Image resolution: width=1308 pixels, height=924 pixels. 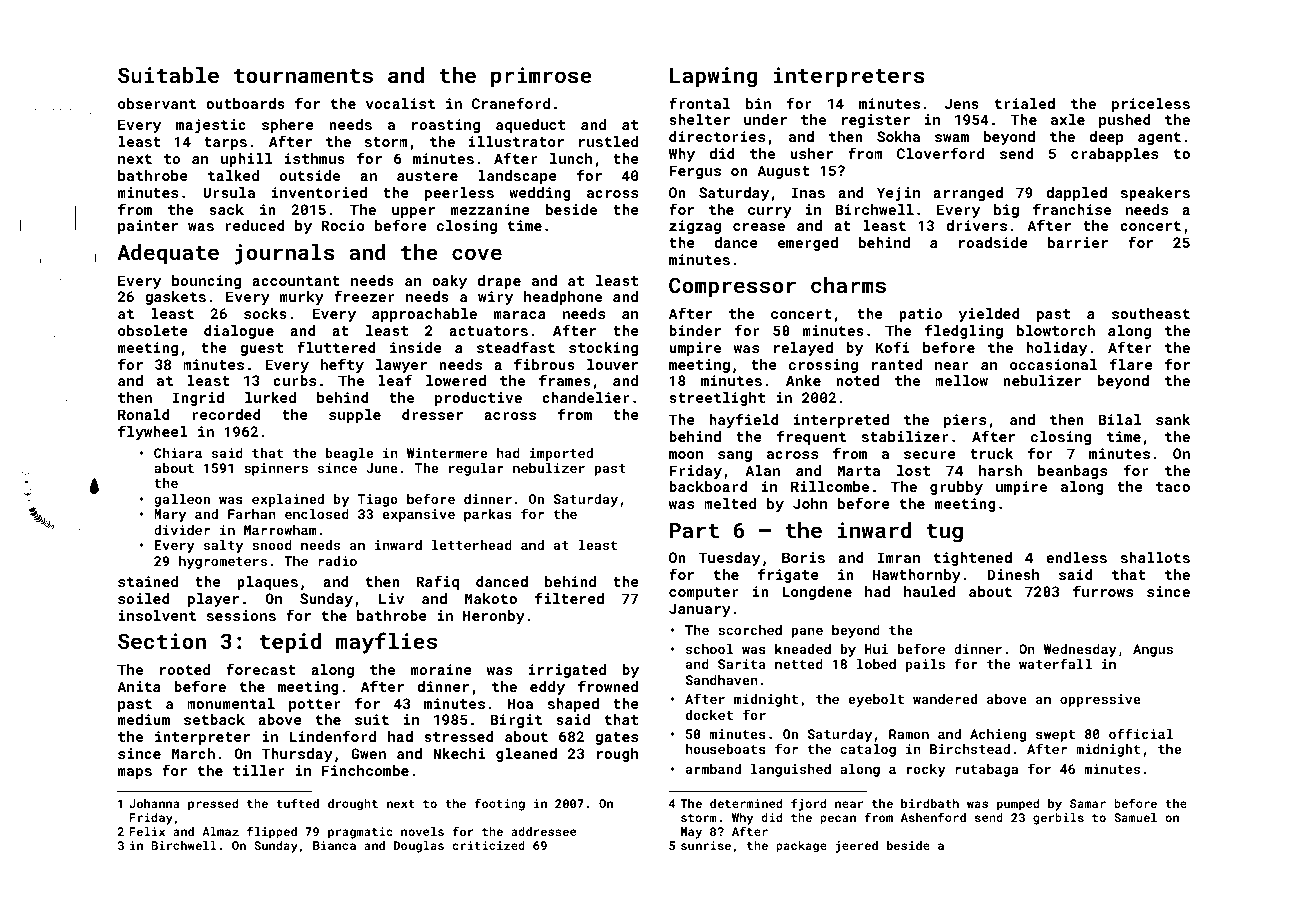 What do you see at coordinates (157, 103) in the image?
I see `observant` at bounding box center [157, 103].
